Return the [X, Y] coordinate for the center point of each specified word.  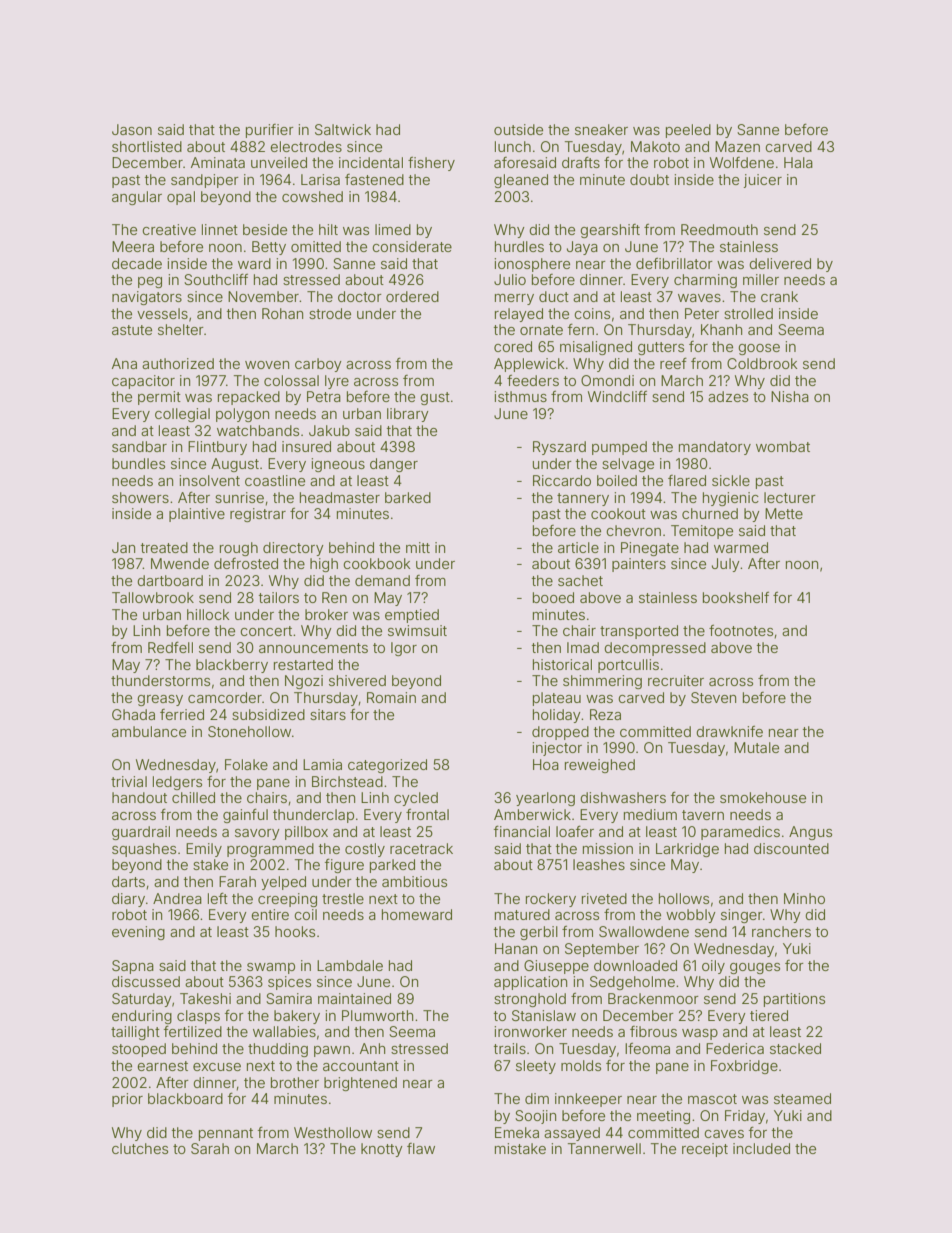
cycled [416, 799]
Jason [132, 129]
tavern [703, 815]
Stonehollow [249, 731]
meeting [663, 1117]
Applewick [529, 365]
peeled [688, 131]
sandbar [139, 446]
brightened [360, 1084]
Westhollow [333, 1132]
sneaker [601, 129]
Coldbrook [762, 363]
